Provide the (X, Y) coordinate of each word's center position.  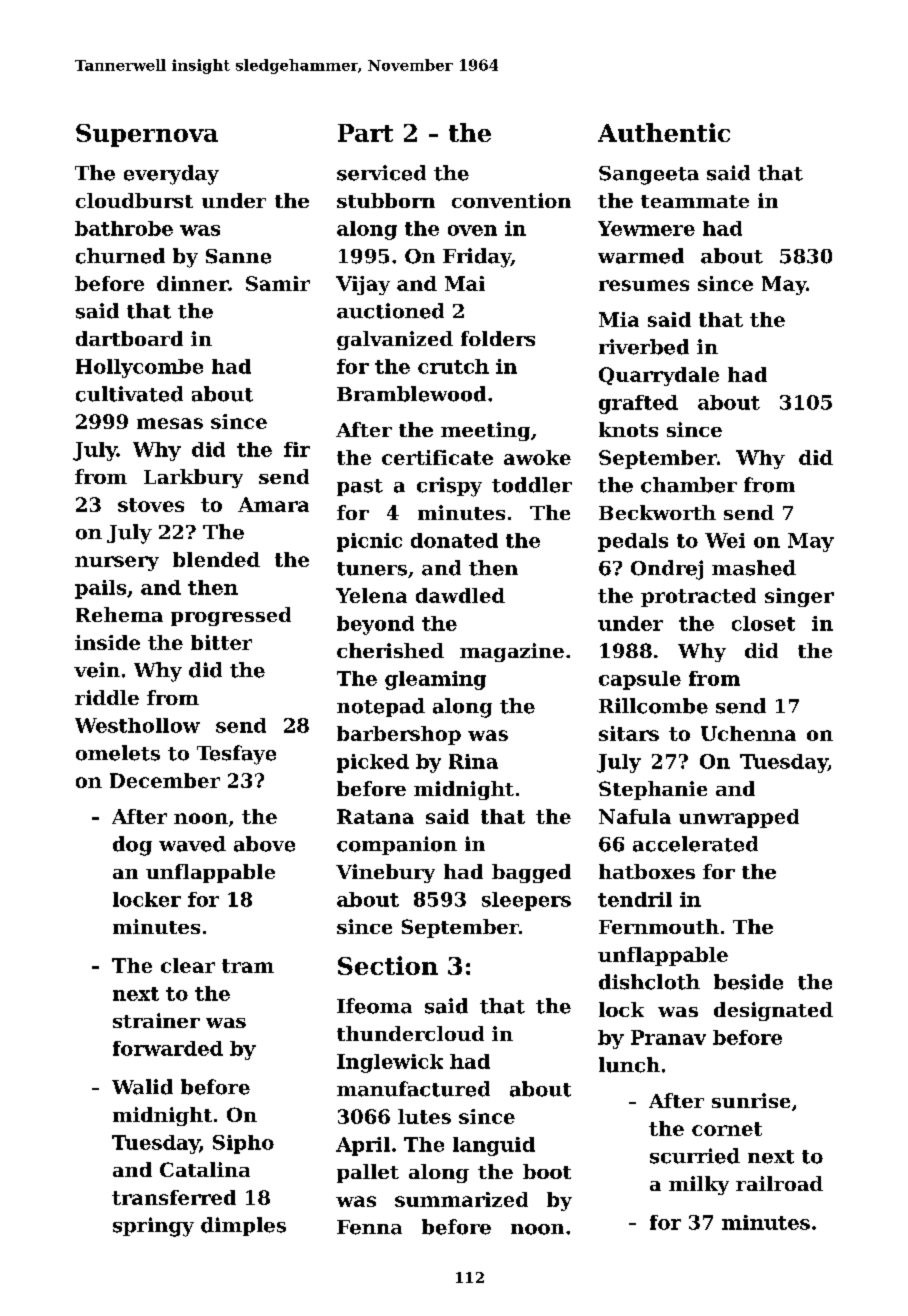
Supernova (147, 135)
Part (365, 133)
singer (799, 597)
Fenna (369, 1227)
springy (153, 1227)
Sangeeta (649, 175)
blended (216, 559)
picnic (369, 542)
